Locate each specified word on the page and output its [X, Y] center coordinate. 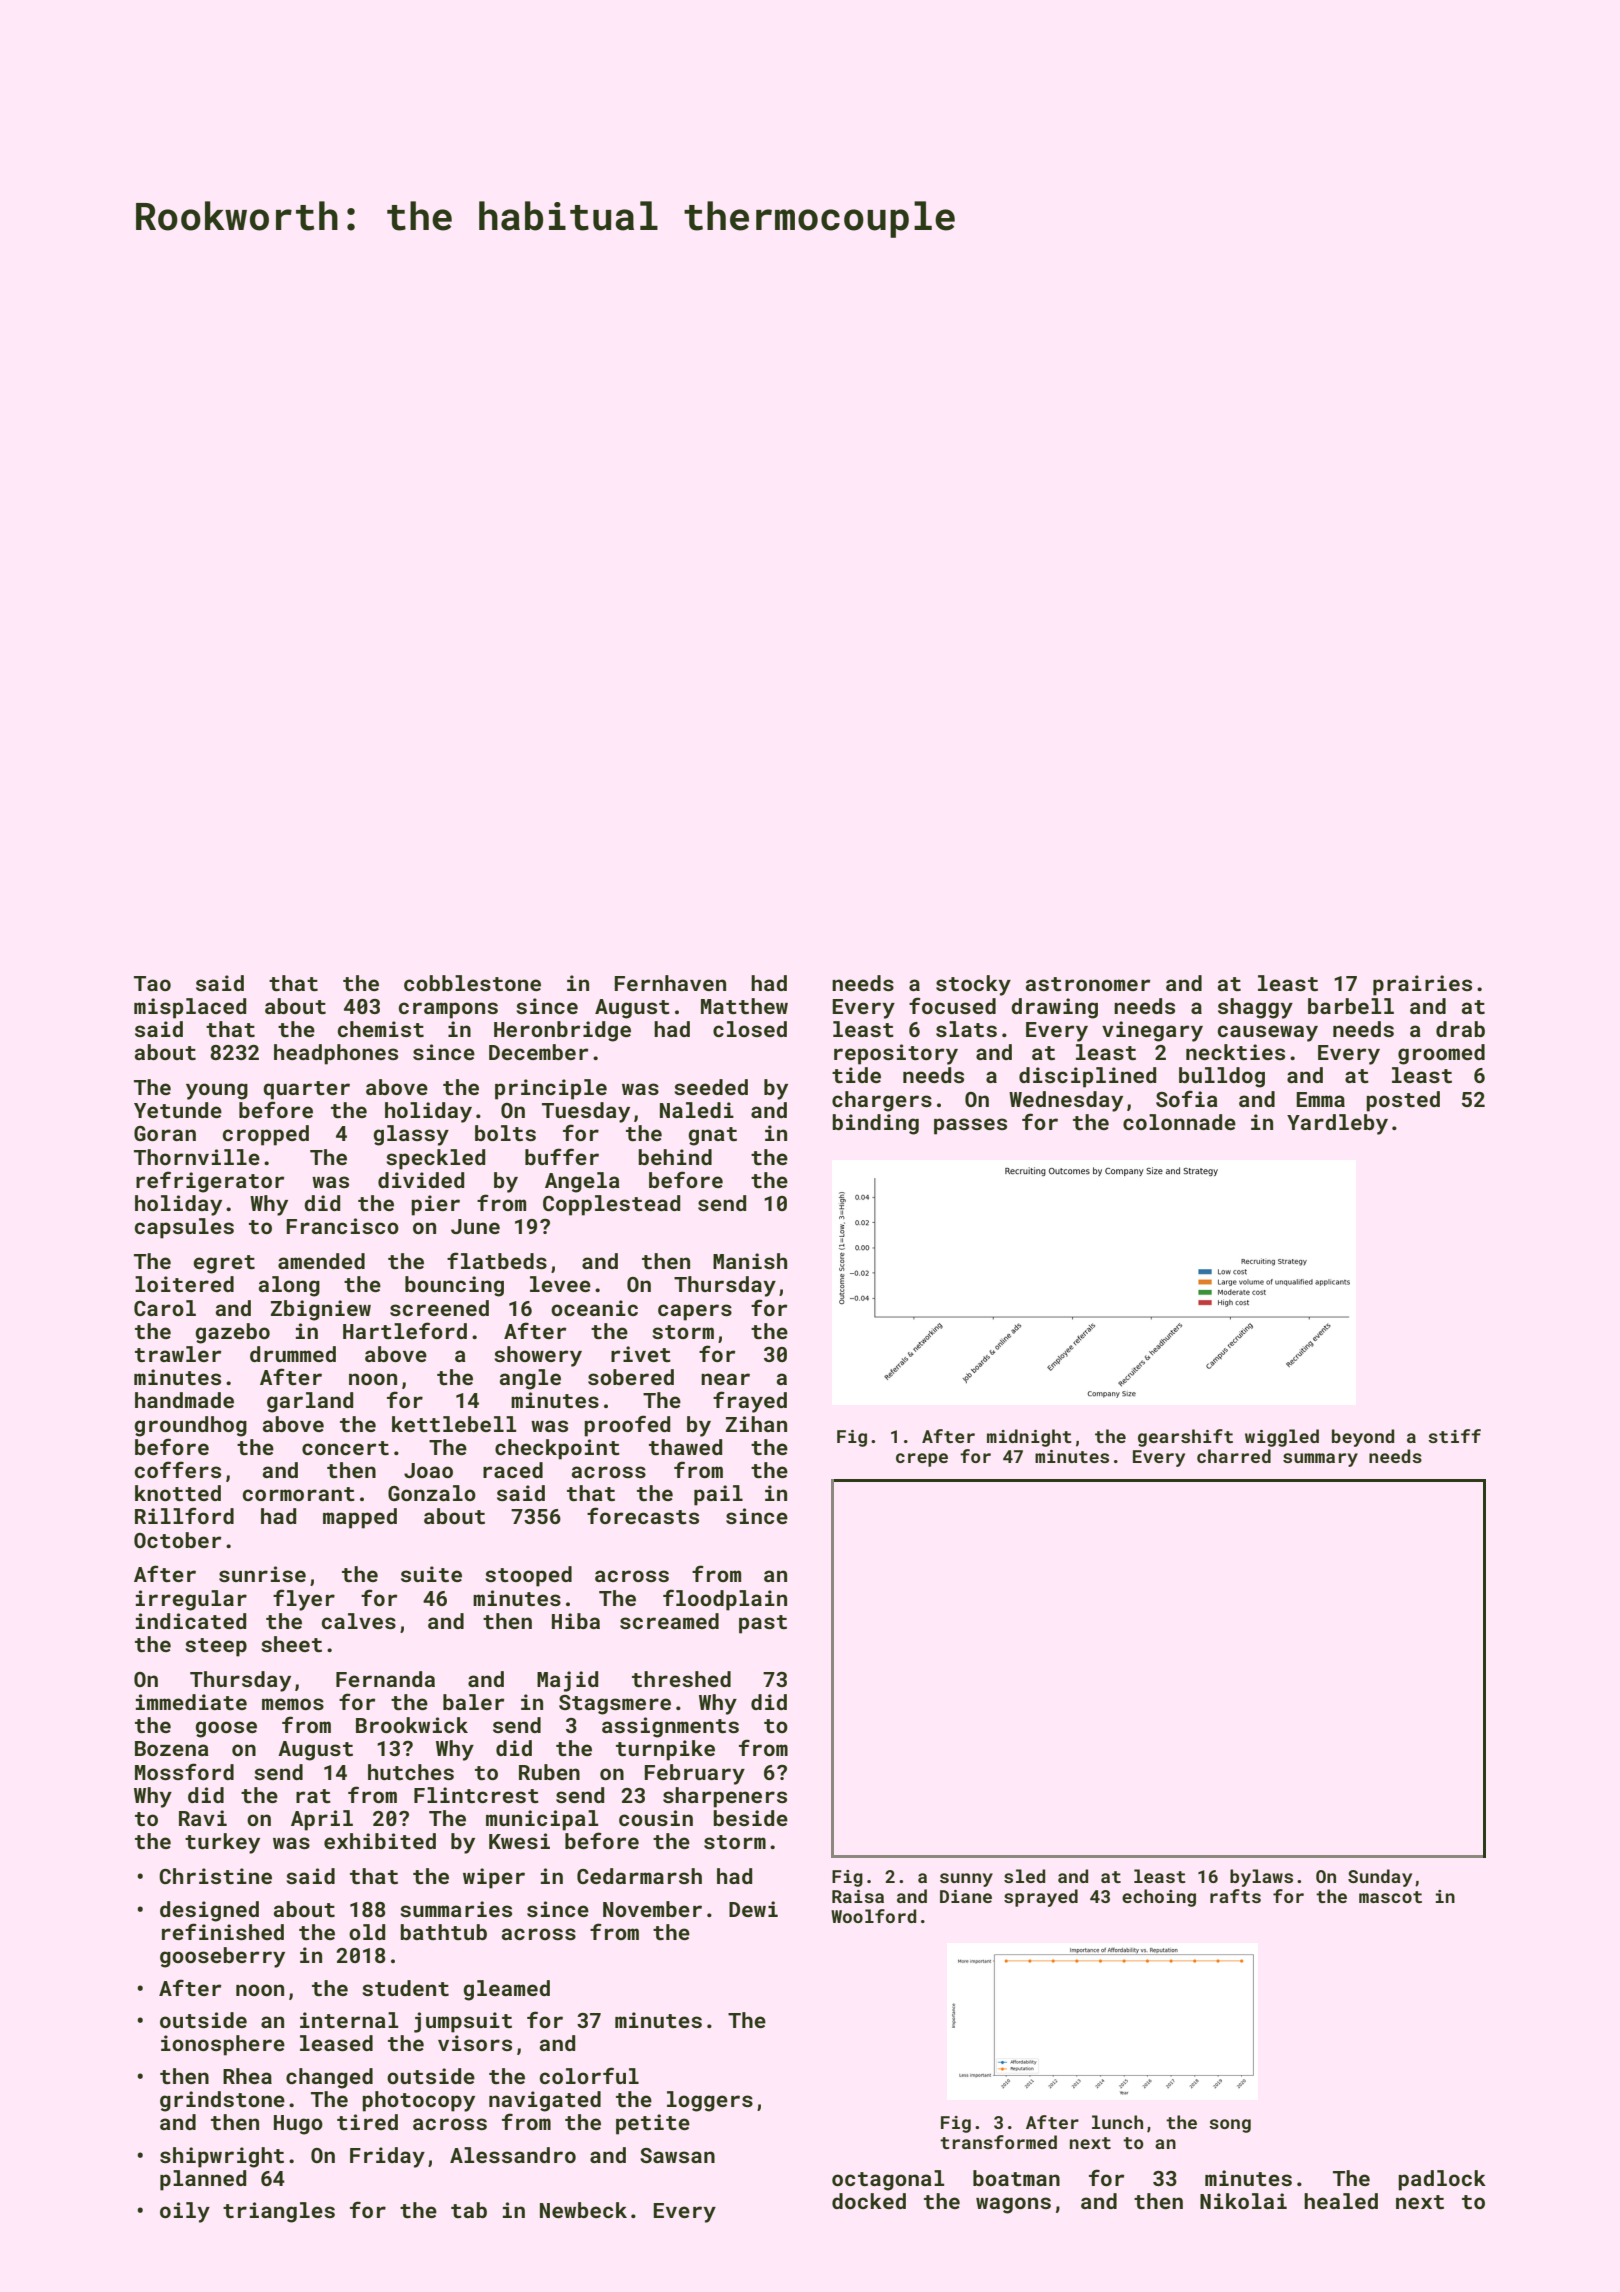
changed [329, 2078]
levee [560, 1284]
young [217, 1091]
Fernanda [385, 1679]
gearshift [1185, 1438]
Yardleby [1337, 1124]
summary [1320, 1460]
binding [875, 1124]
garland [310, 1402]
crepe [922, 1460]
